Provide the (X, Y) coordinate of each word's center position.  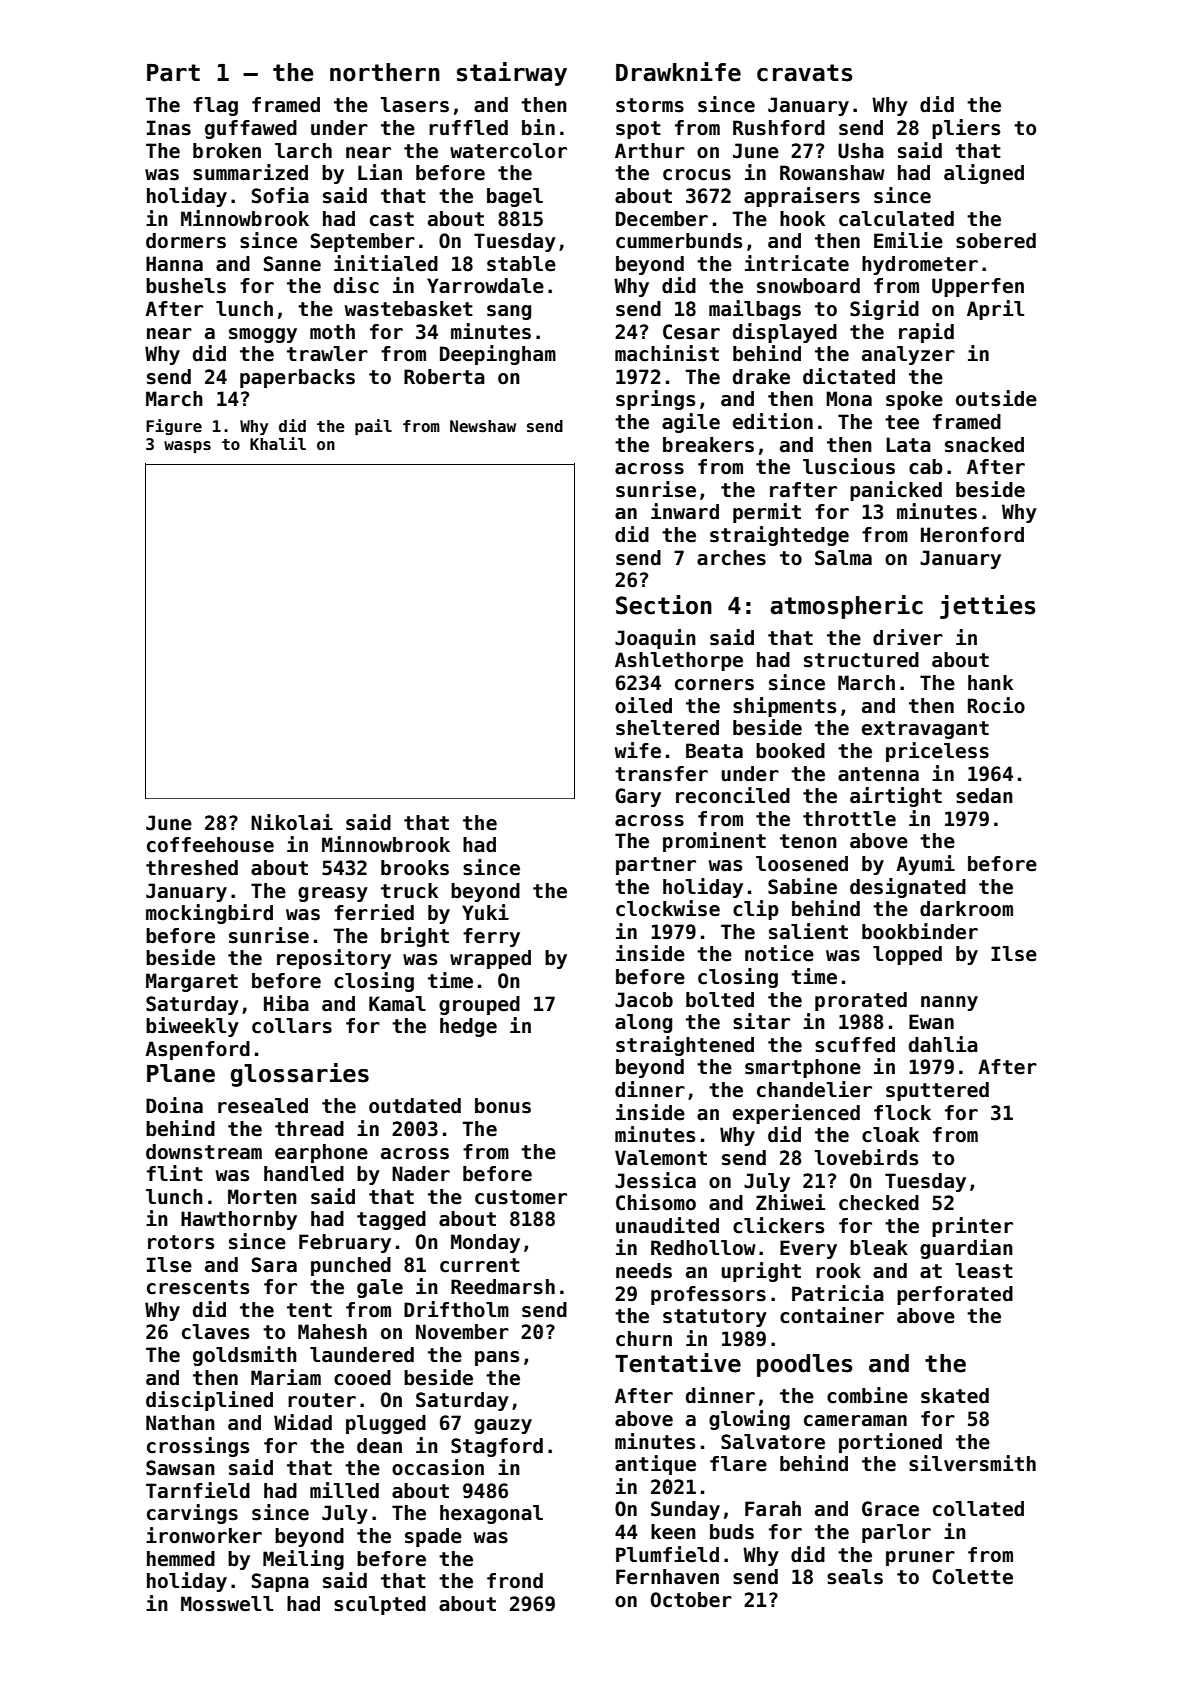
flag (215, 106)
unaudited (667, 1225)
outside (996, 398)
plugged (386, 1424)
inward (685, 511)
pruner (920, 1558)
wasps (187, 447)
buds (732, 1532)
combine (867, 1395)
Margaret (192, 982)
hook (802, 219)
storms (650, 105)
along (643, 1023)
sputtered (937, 1091)
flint (175, 1173)
